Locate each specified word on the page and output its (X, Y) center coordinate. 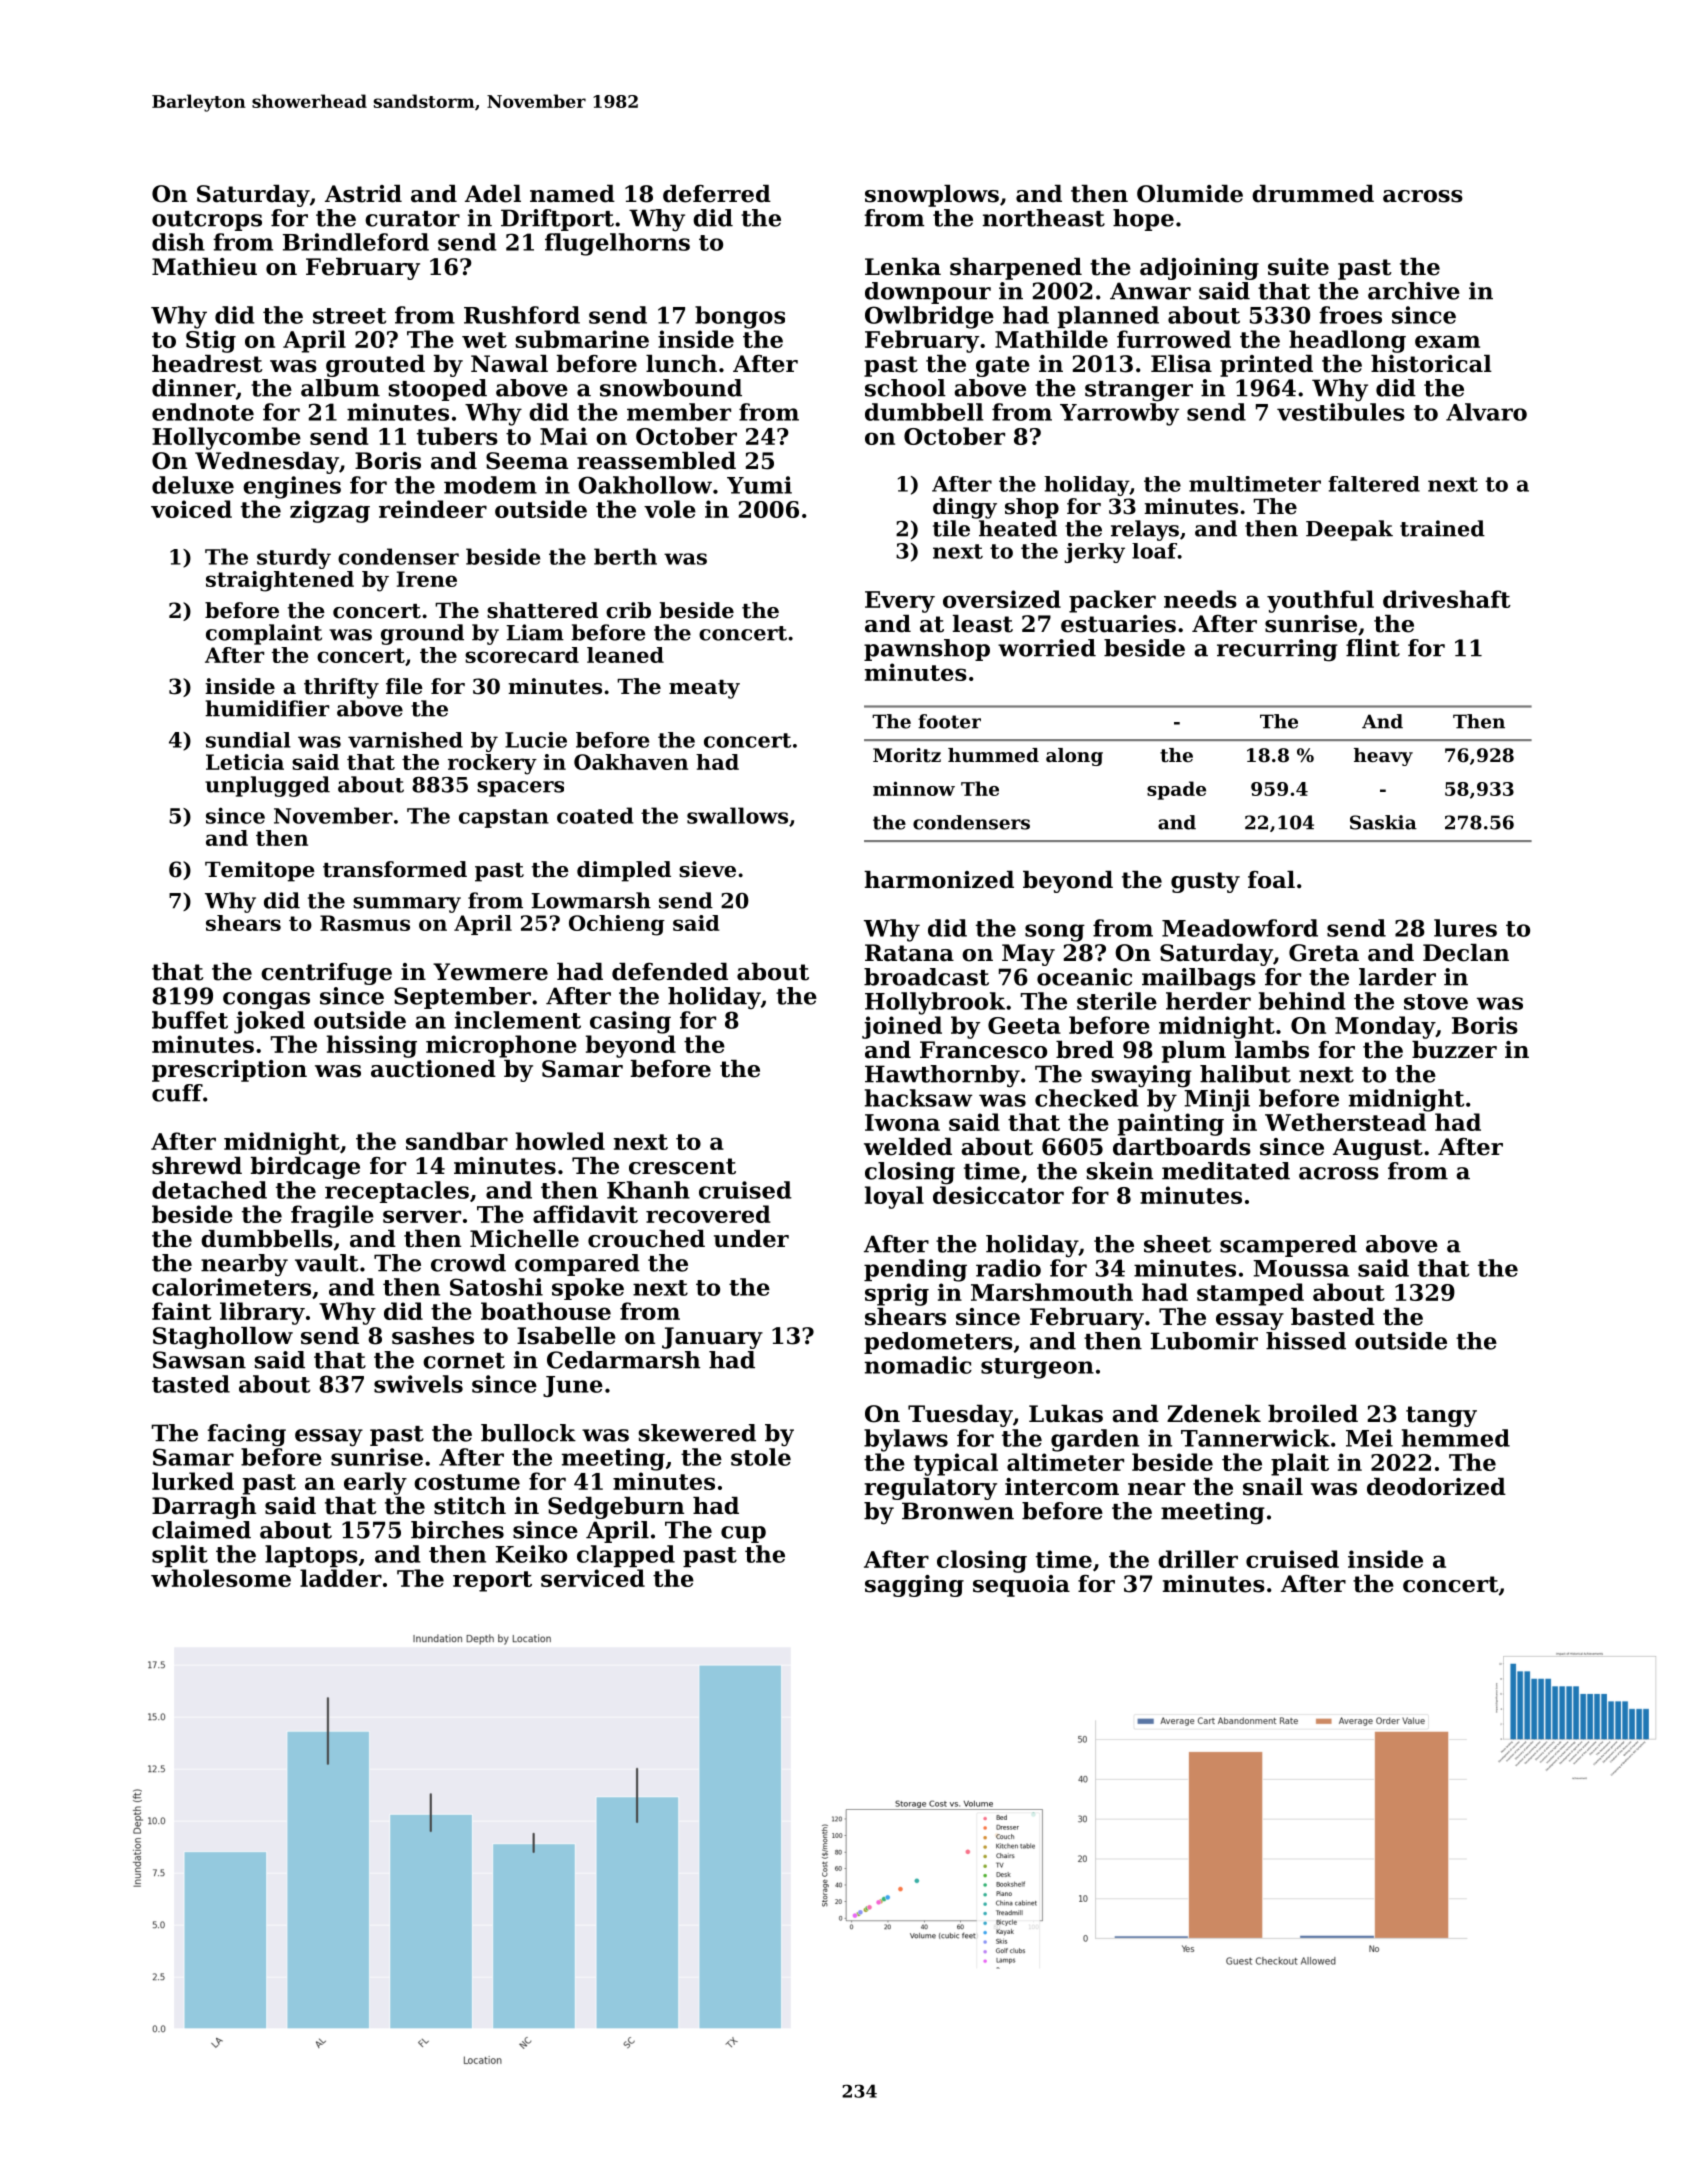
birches (457, 1530)
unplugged (267, 786)
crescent (682, 1166)
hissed (1306, 1341)
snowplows (932, 196)
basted (1333, 1317)
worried (1047, 648)
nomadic (918, 1365)
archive (1414, 291)
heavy (1383, 757)
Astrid (363, 194)
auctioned (433, 1069)
